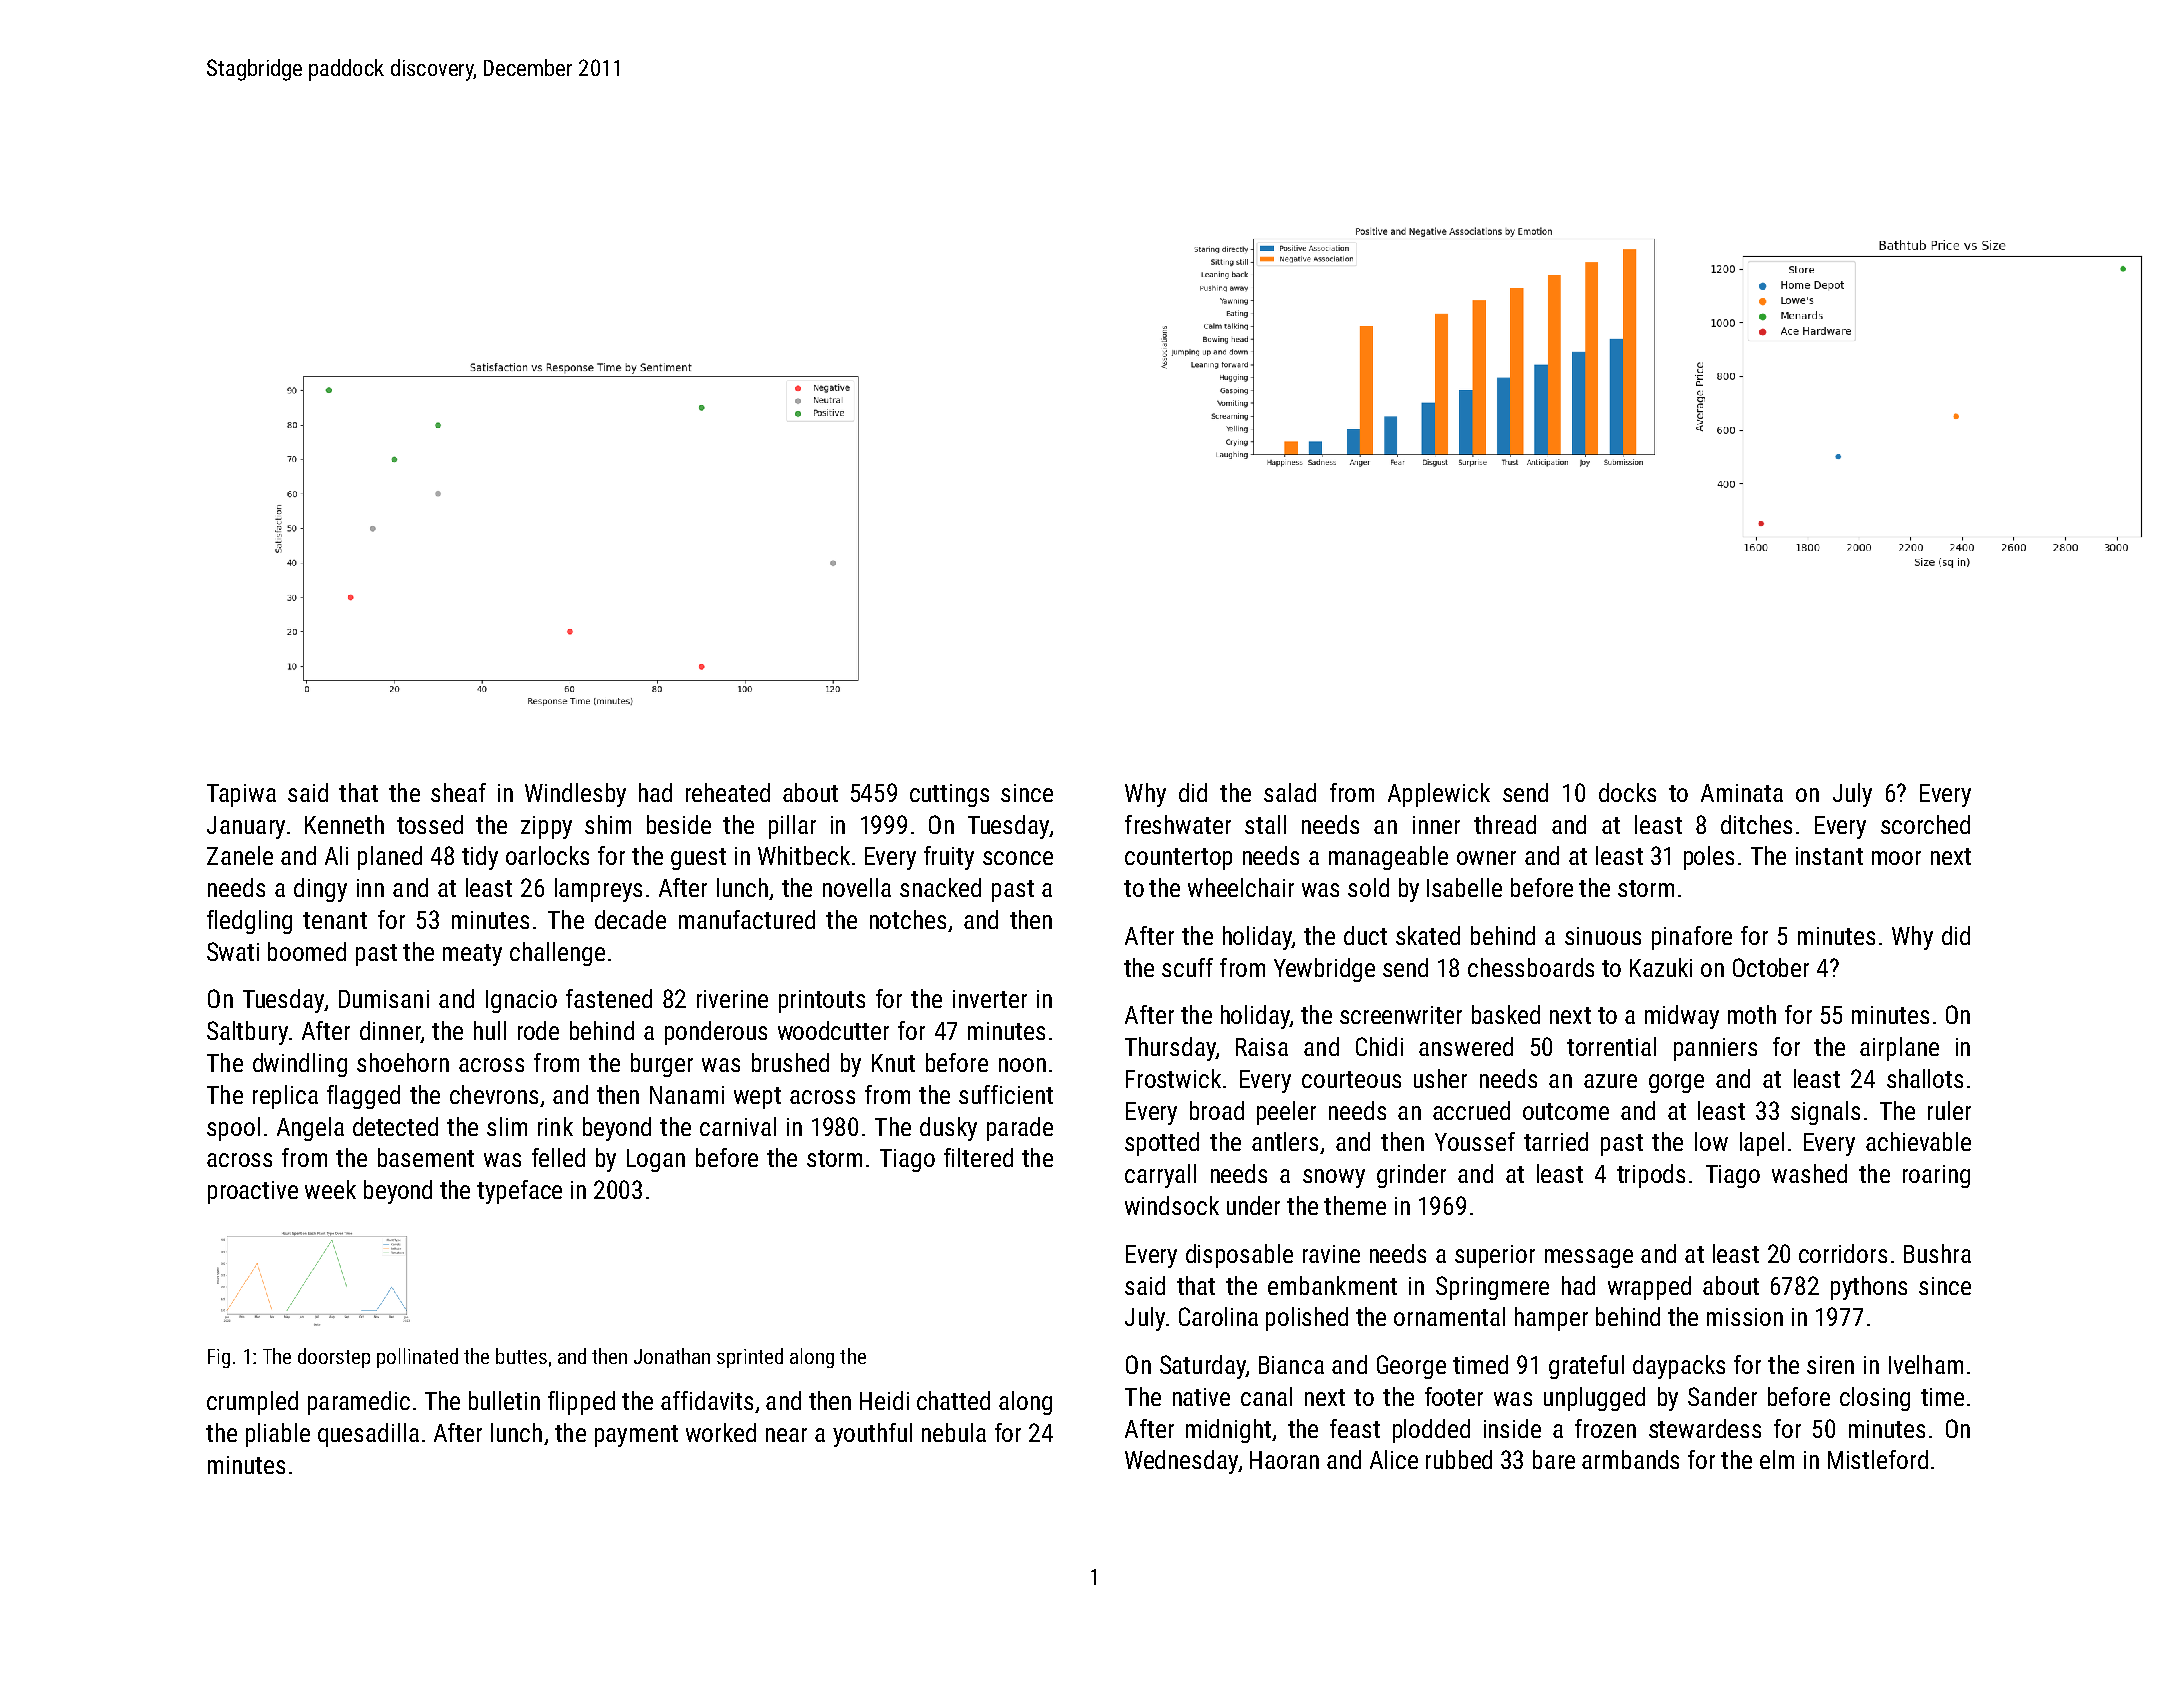  I want to click on Applewick, so click(1439, 795).
